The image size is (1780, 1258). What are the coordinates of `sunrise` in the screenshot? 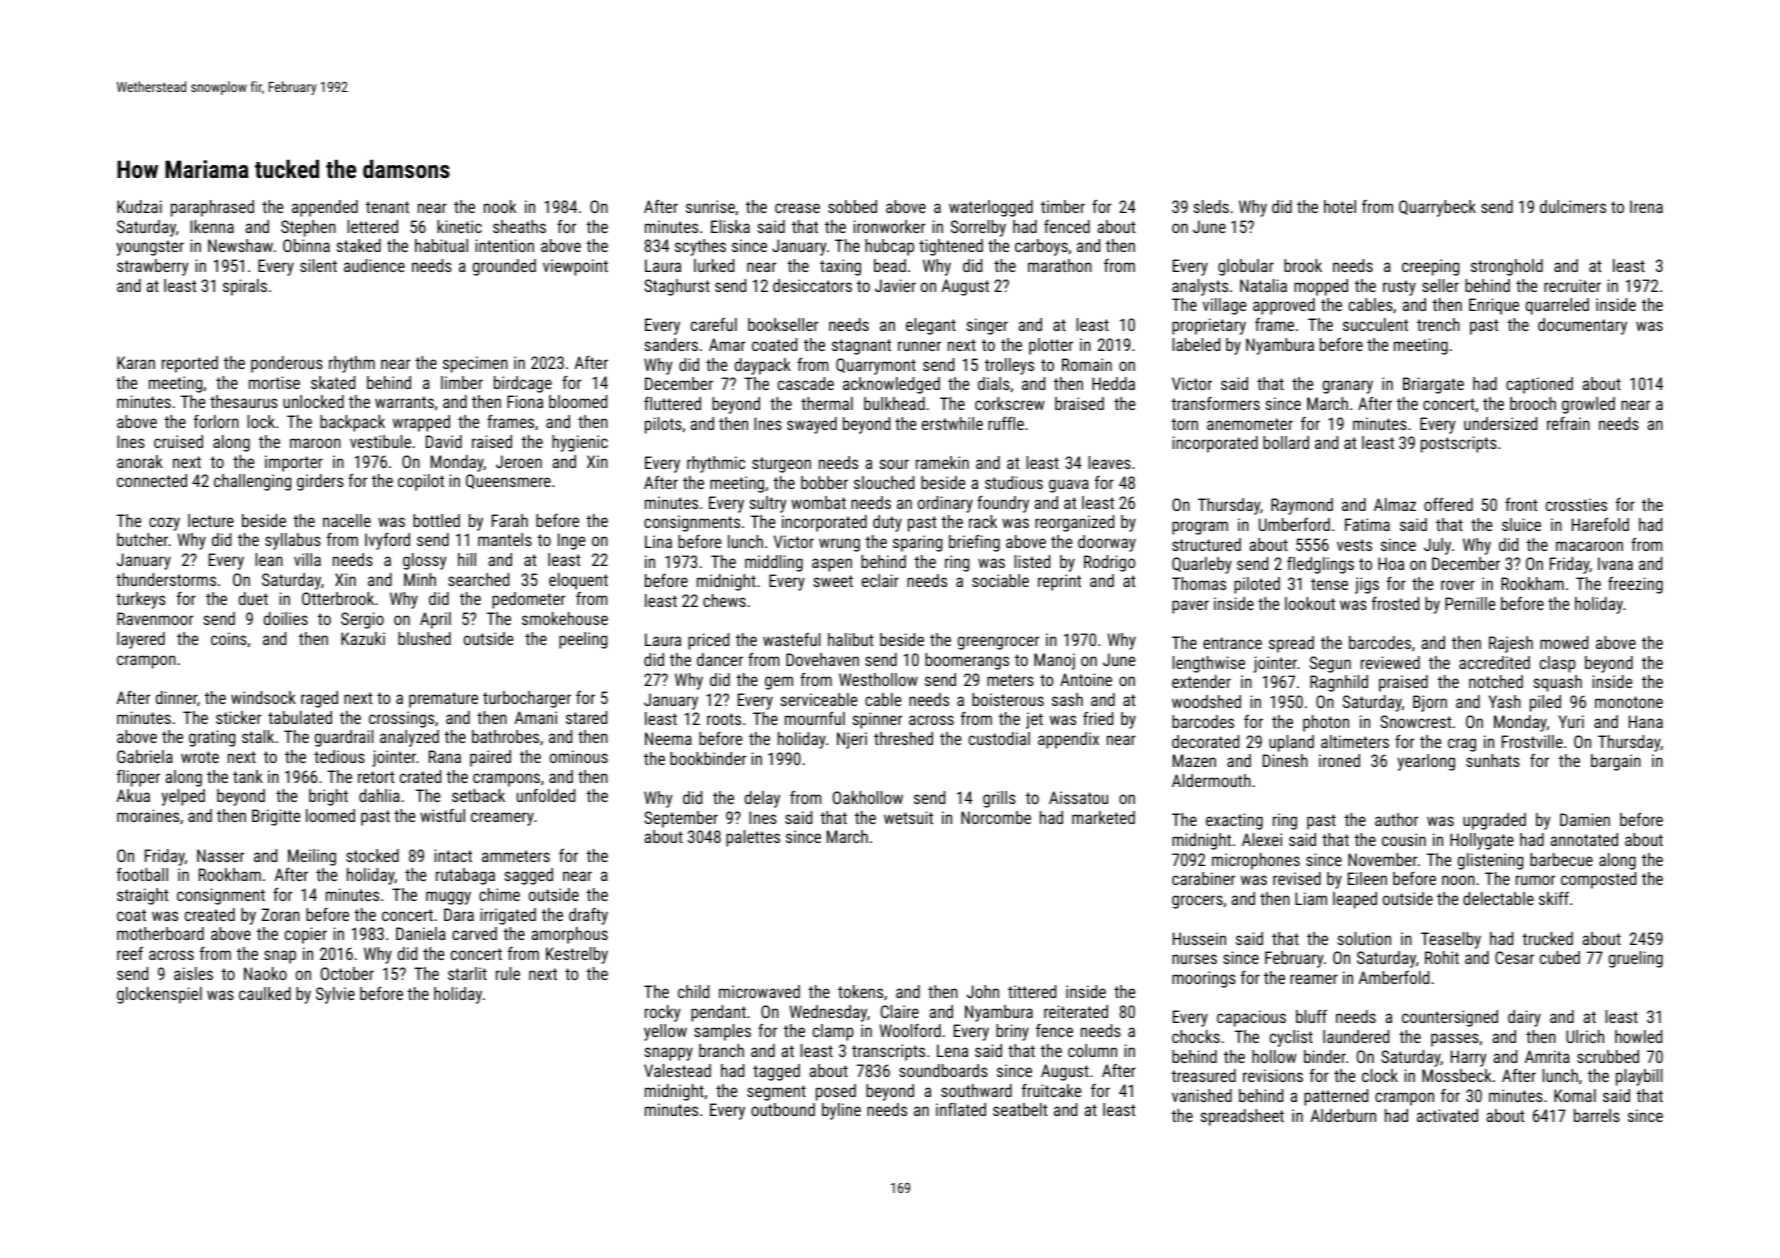 It's located at (710, 206).
